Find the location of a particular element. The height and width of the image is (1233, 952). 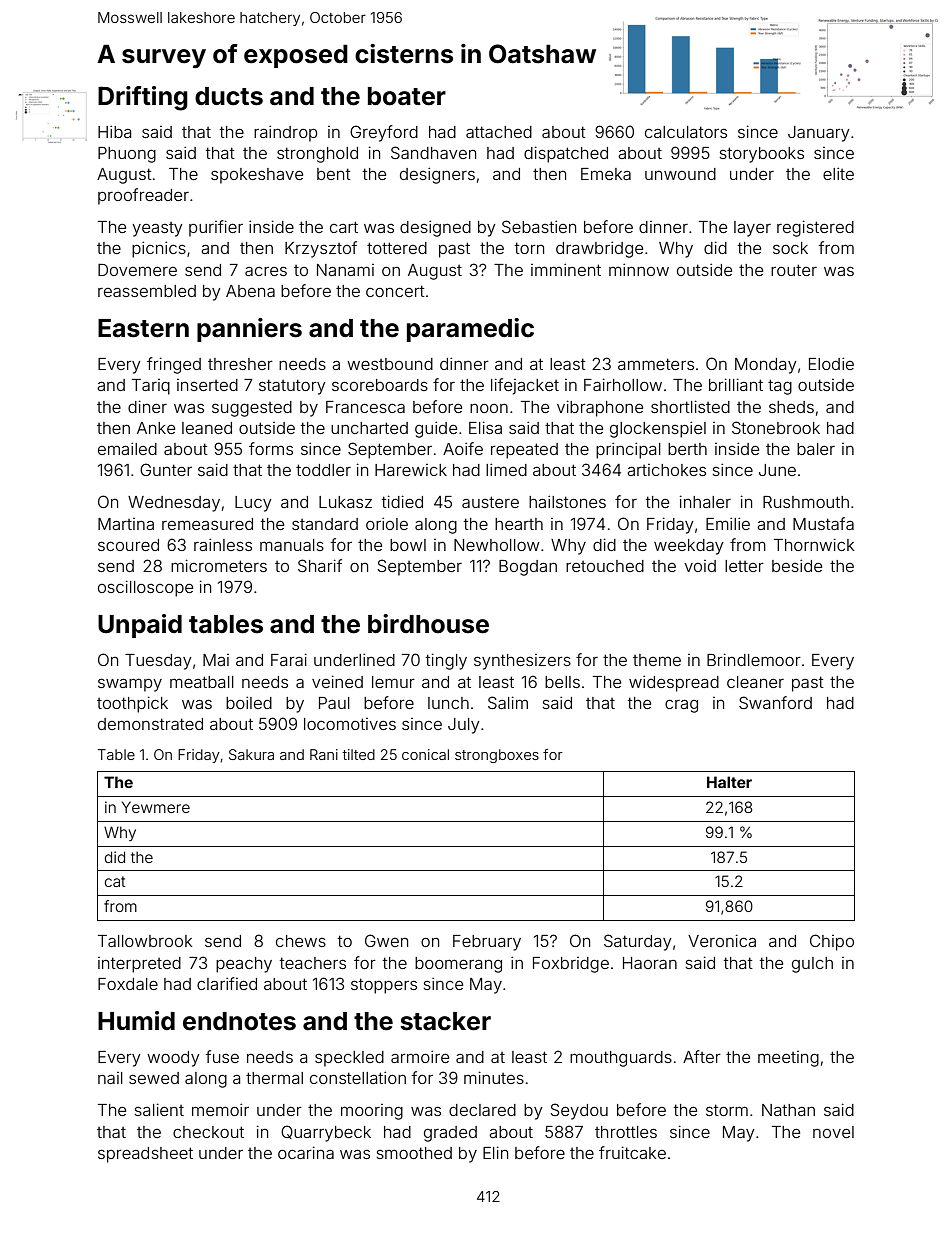

calculators is located at coordinates (686, 132).
